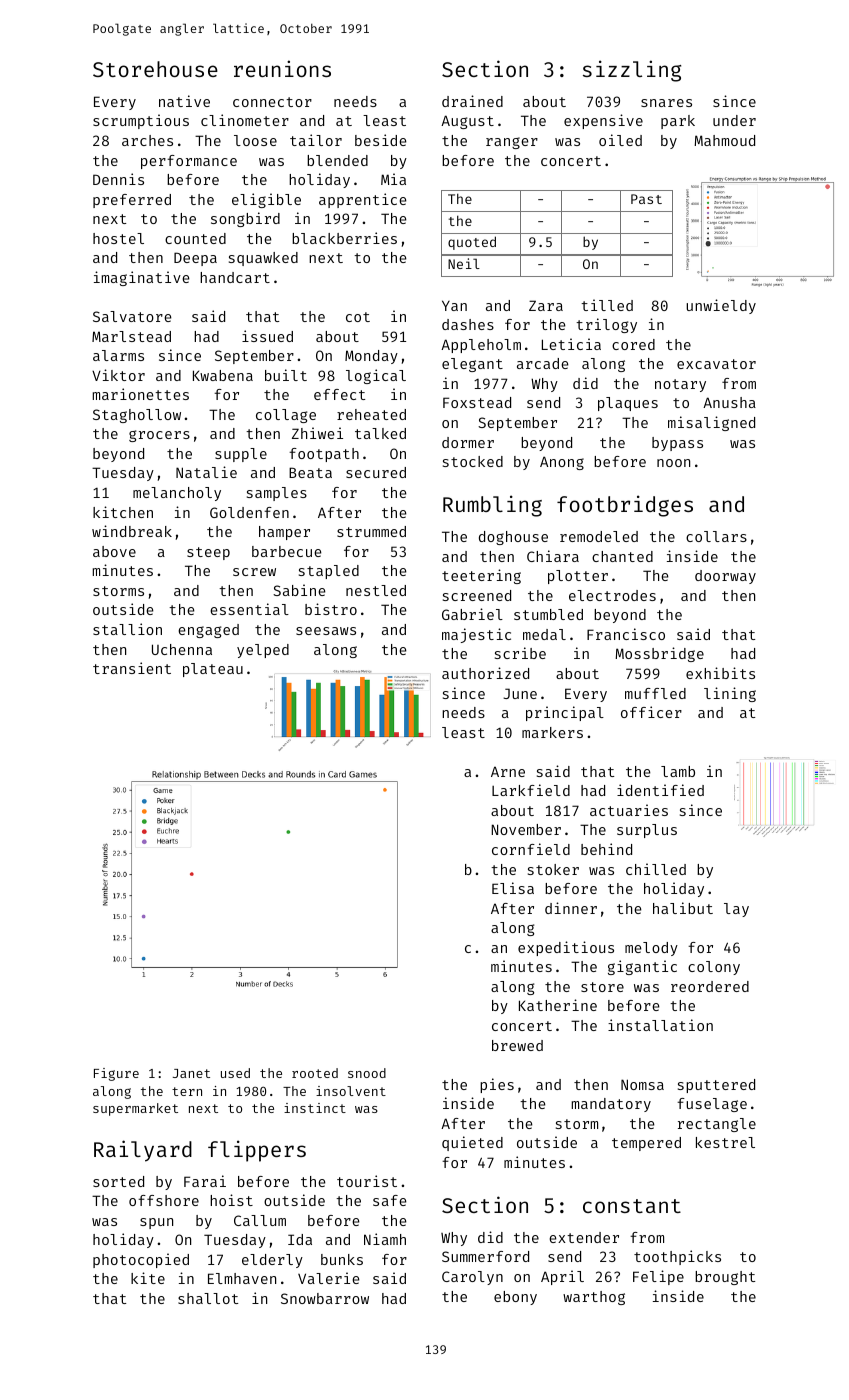  I want to click on Foxstead, so click(477, 402).
